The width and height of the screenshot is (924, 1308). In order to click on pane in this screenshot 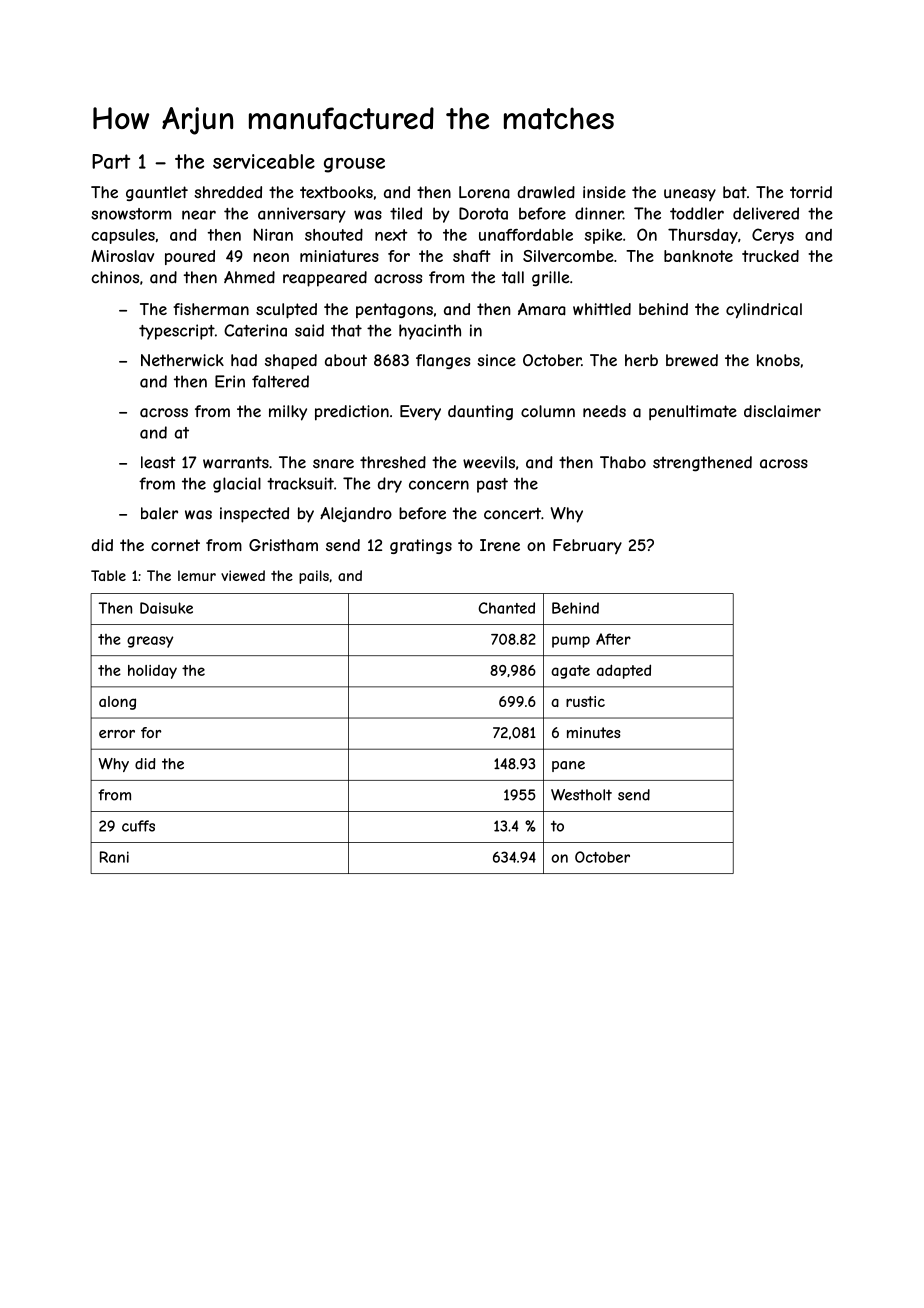, I will do `click(568, 766)`.
